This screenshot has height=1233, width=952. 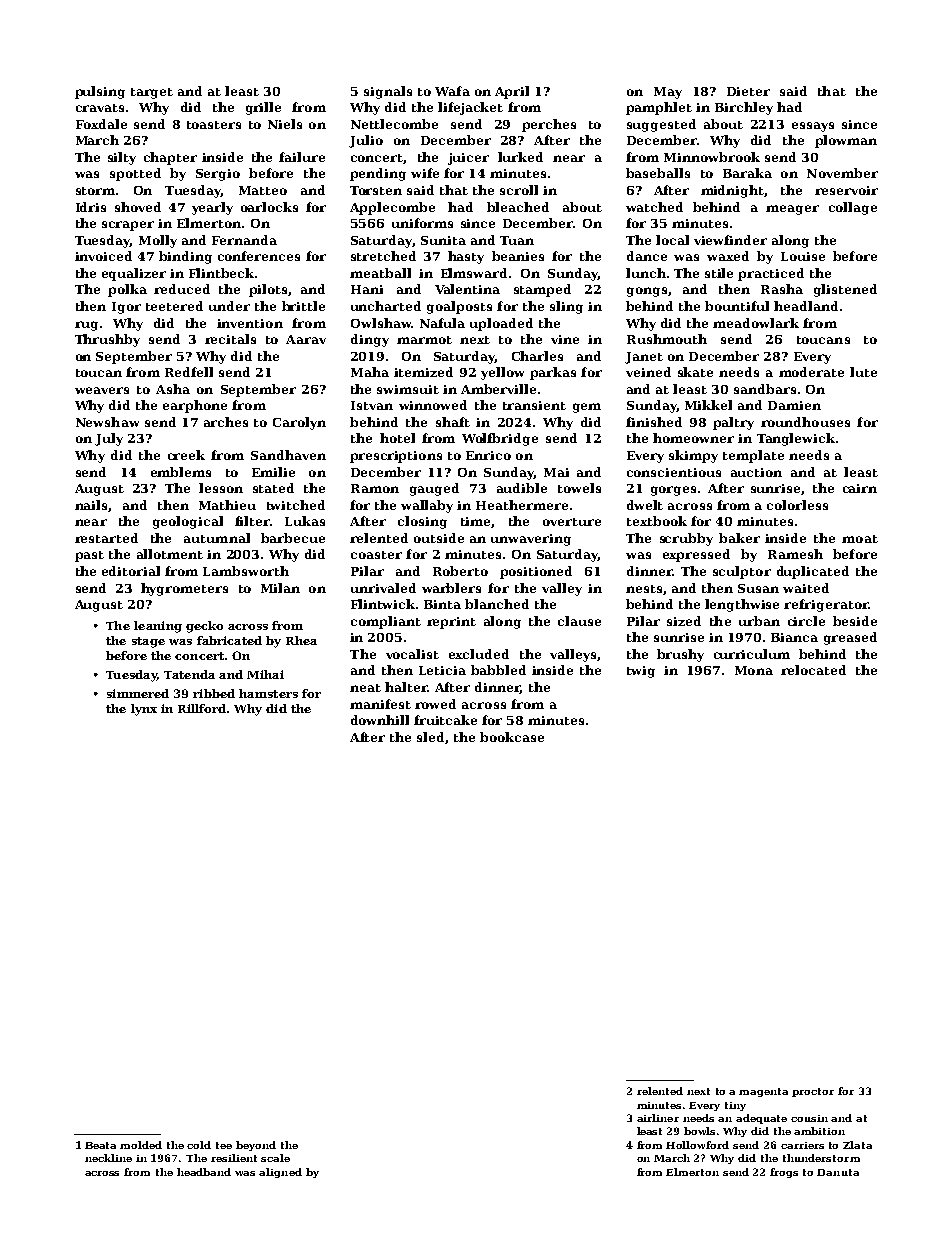 What do you see at coordinates (425, 173) in the screenshot?
I see `wife` at bounding box center [425, 173].
